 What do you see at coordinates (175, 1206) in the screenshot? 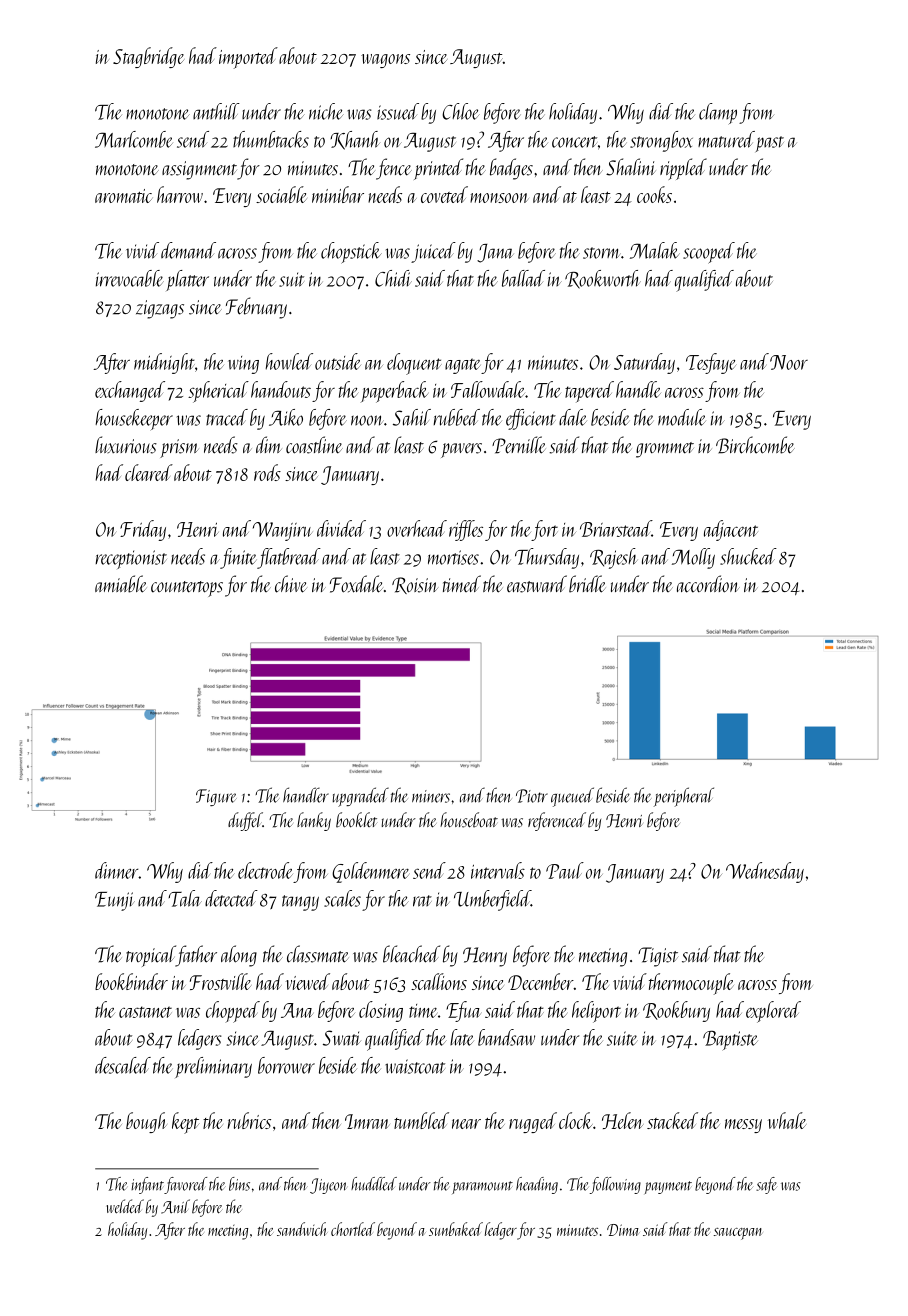
I see `Anil` at bounding box center [175, 1206].
